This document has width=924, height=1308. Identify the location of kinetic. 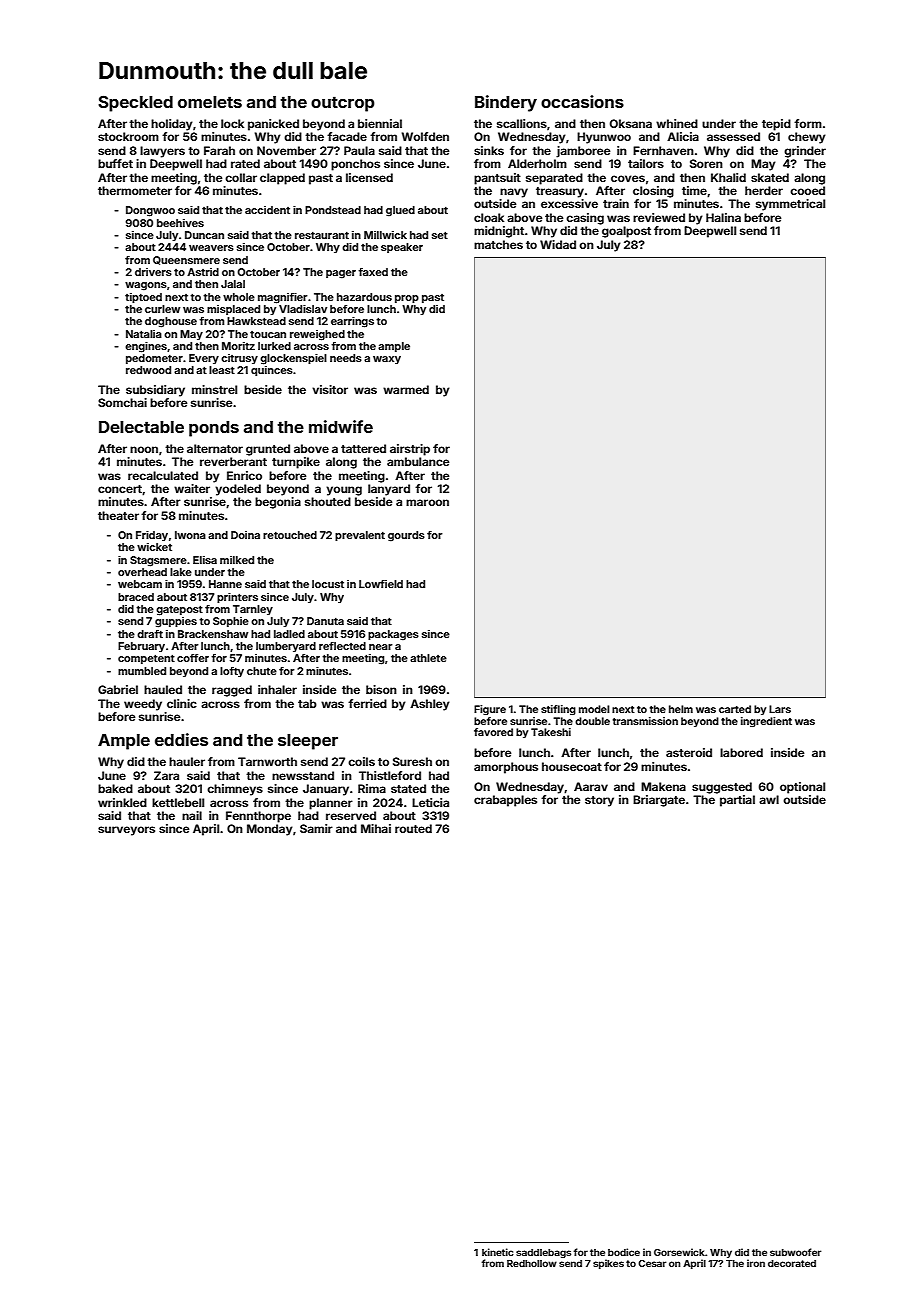
(498, 1252).
